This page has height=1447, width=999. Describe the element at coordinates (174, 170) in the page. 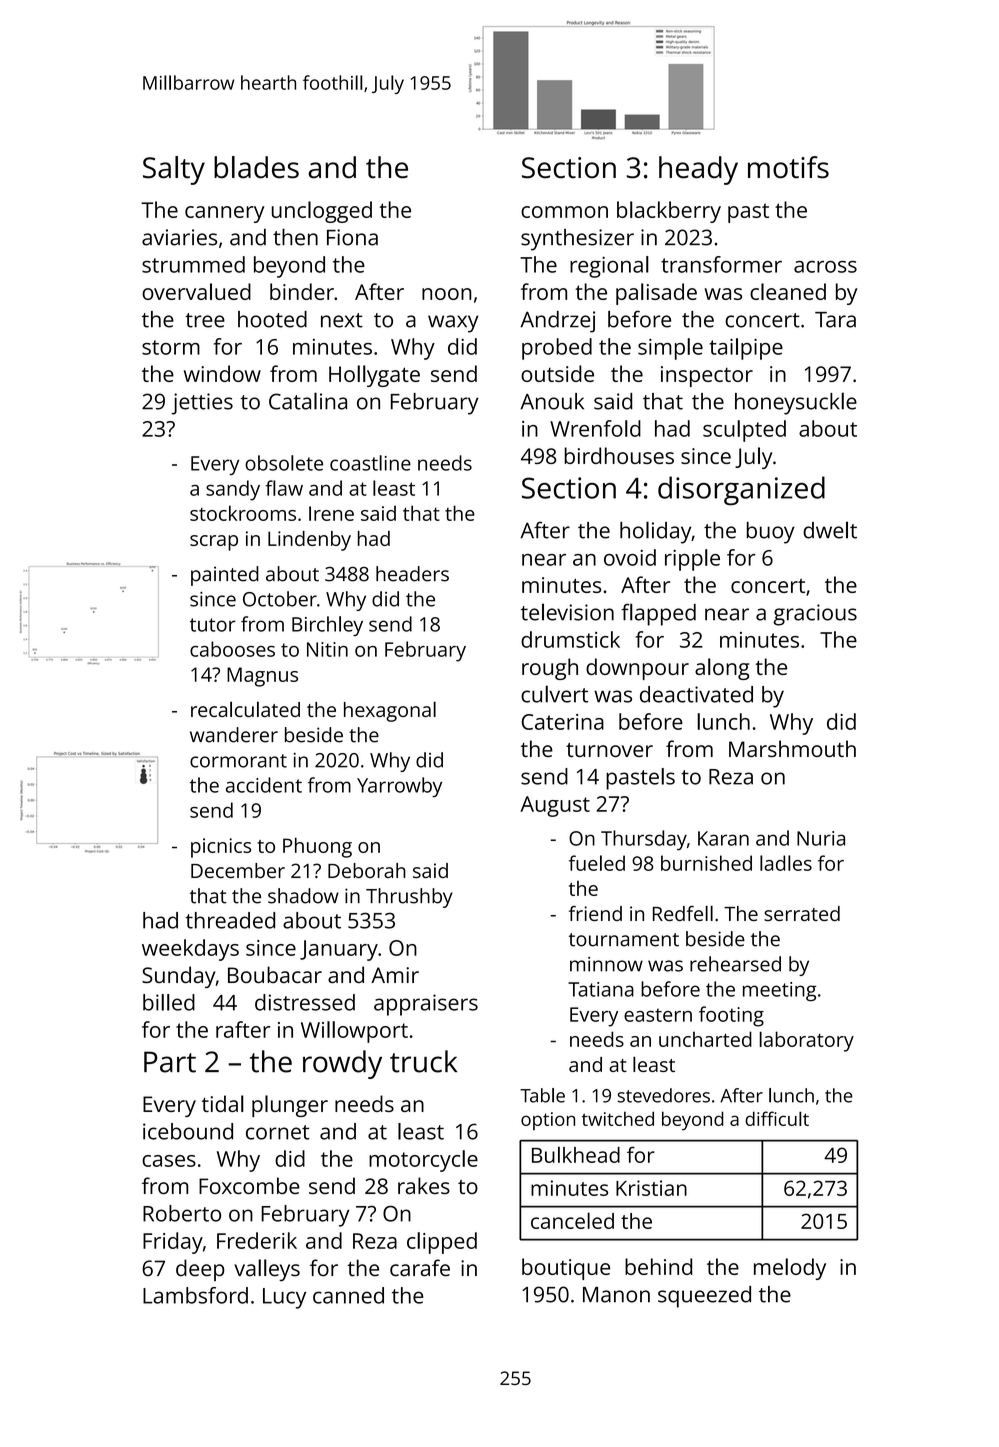

I see `Salty` at that location.
